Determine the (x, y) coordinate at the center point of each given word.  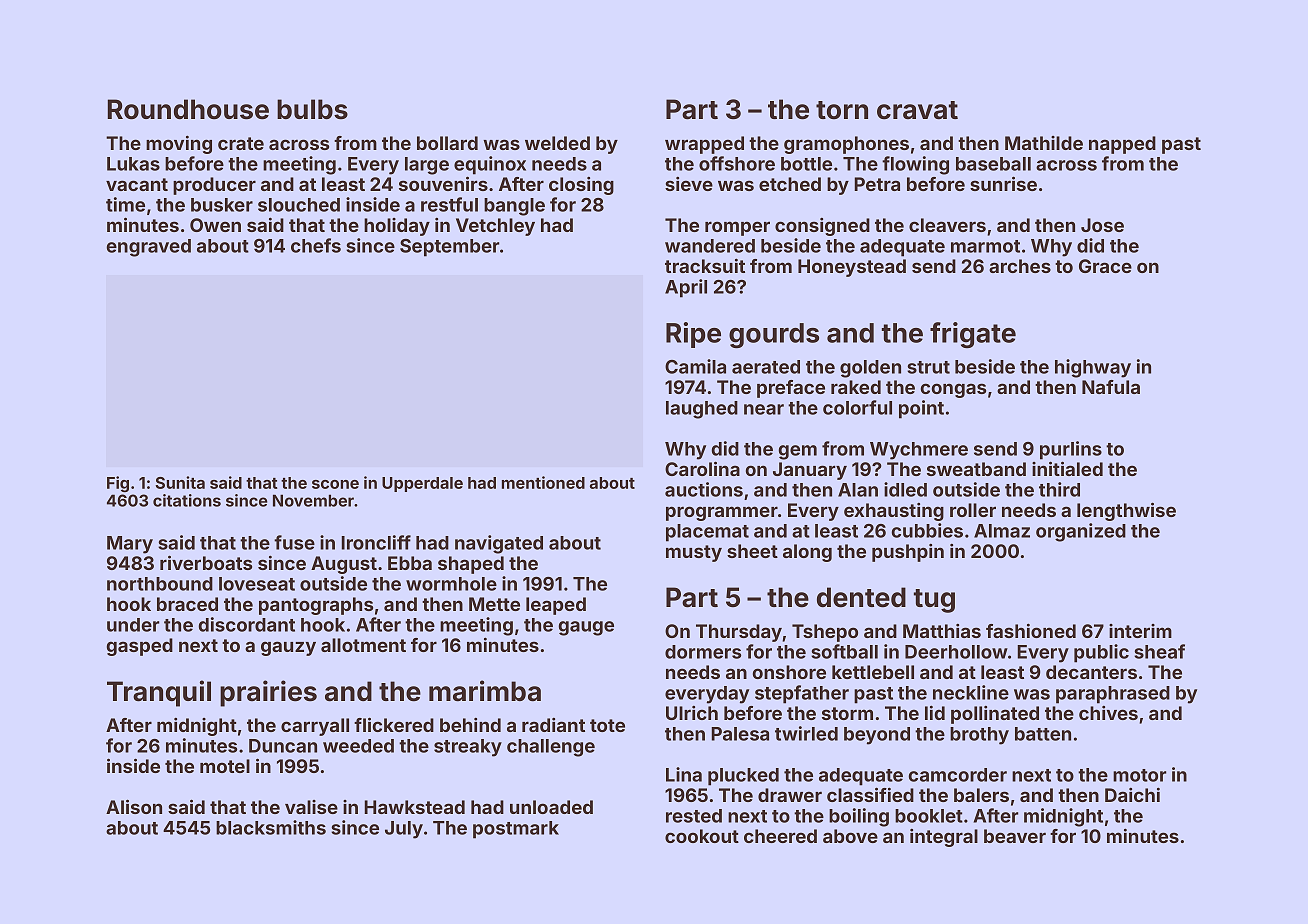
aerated (766, 367)
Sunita (180, 482)
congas (953, 390)
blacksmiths (271, 827)
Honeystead (852, 268)
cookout (702, 836)
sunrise (1003, 183)
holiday (397, 227)
